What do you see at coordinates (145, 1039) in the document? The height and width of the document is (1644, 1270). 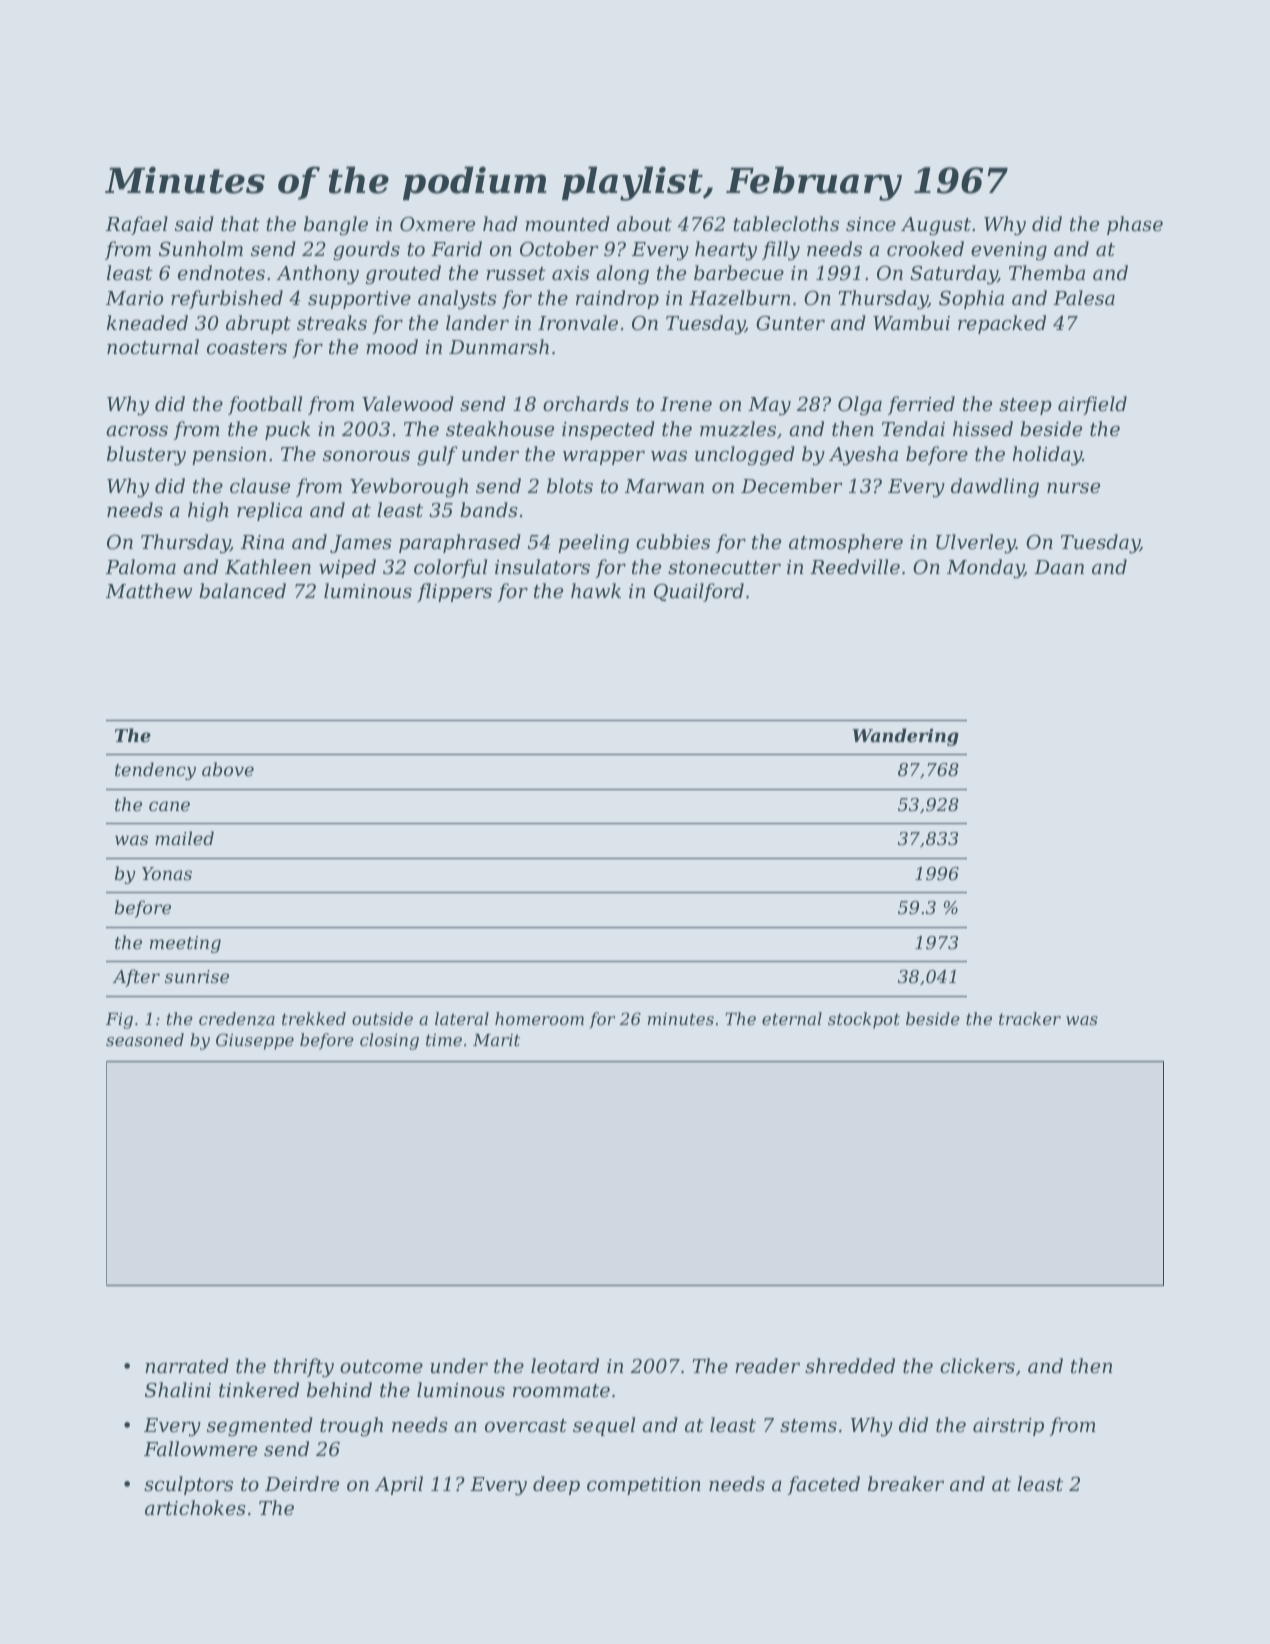 I see `seasoned` at bounding box center [145, 1039].
